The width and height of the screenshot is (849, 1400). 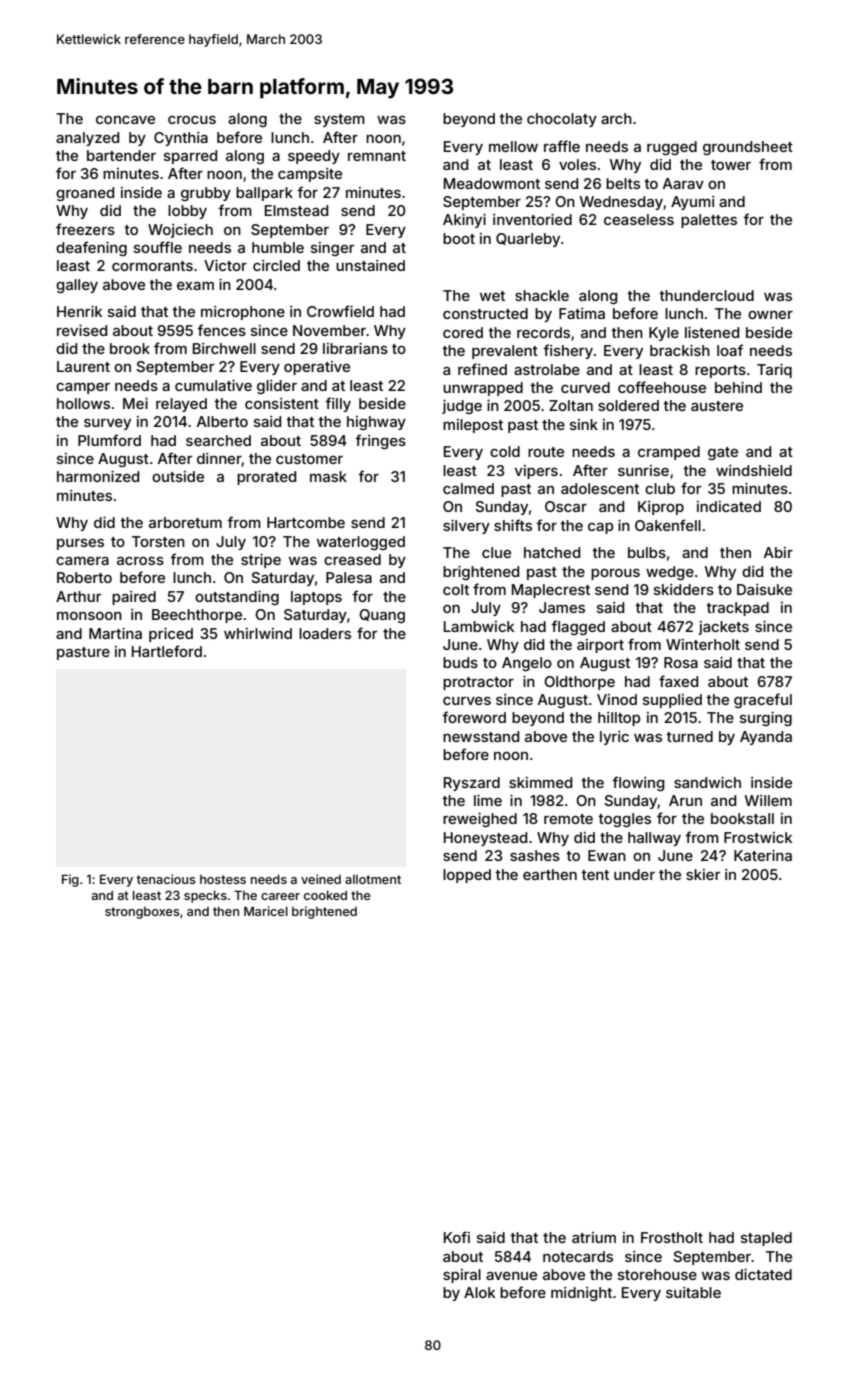 I want to click on waterlogged, so click(x=361, y=543).
